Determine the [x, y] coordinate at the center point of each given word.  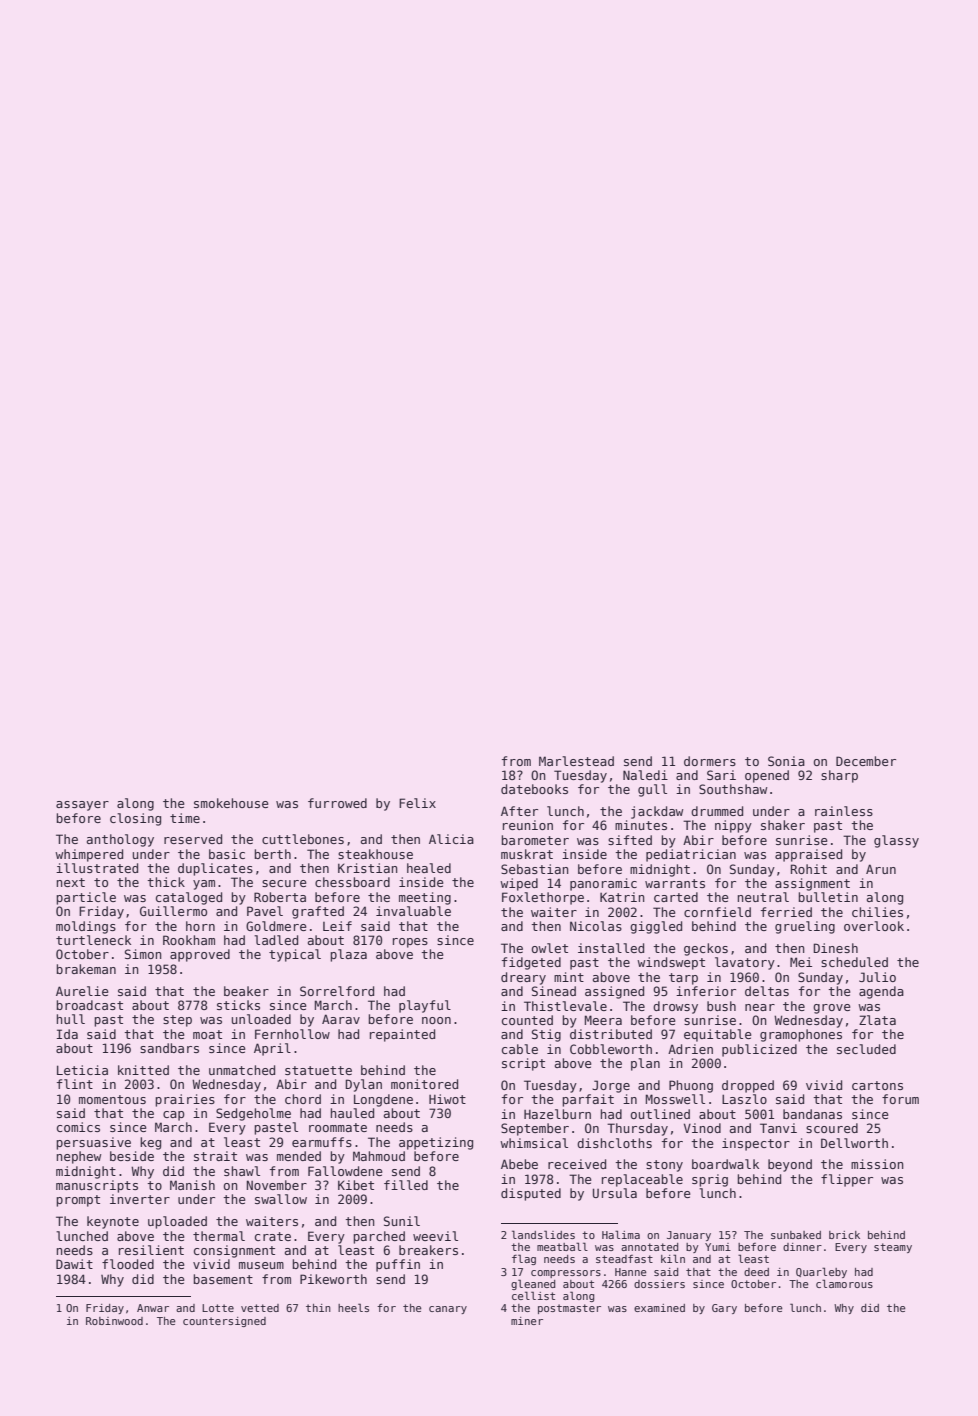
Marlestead [576, 761]
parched [379, 1237]
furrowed [337, 803]
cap [174, 1116]
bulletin [828, 897]
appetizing [436, 1143]
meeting [425, 898]
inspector [756, 1144]
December [866, 761]
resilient [151, 1250]
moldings [86, 927]
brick [844, 1235]
